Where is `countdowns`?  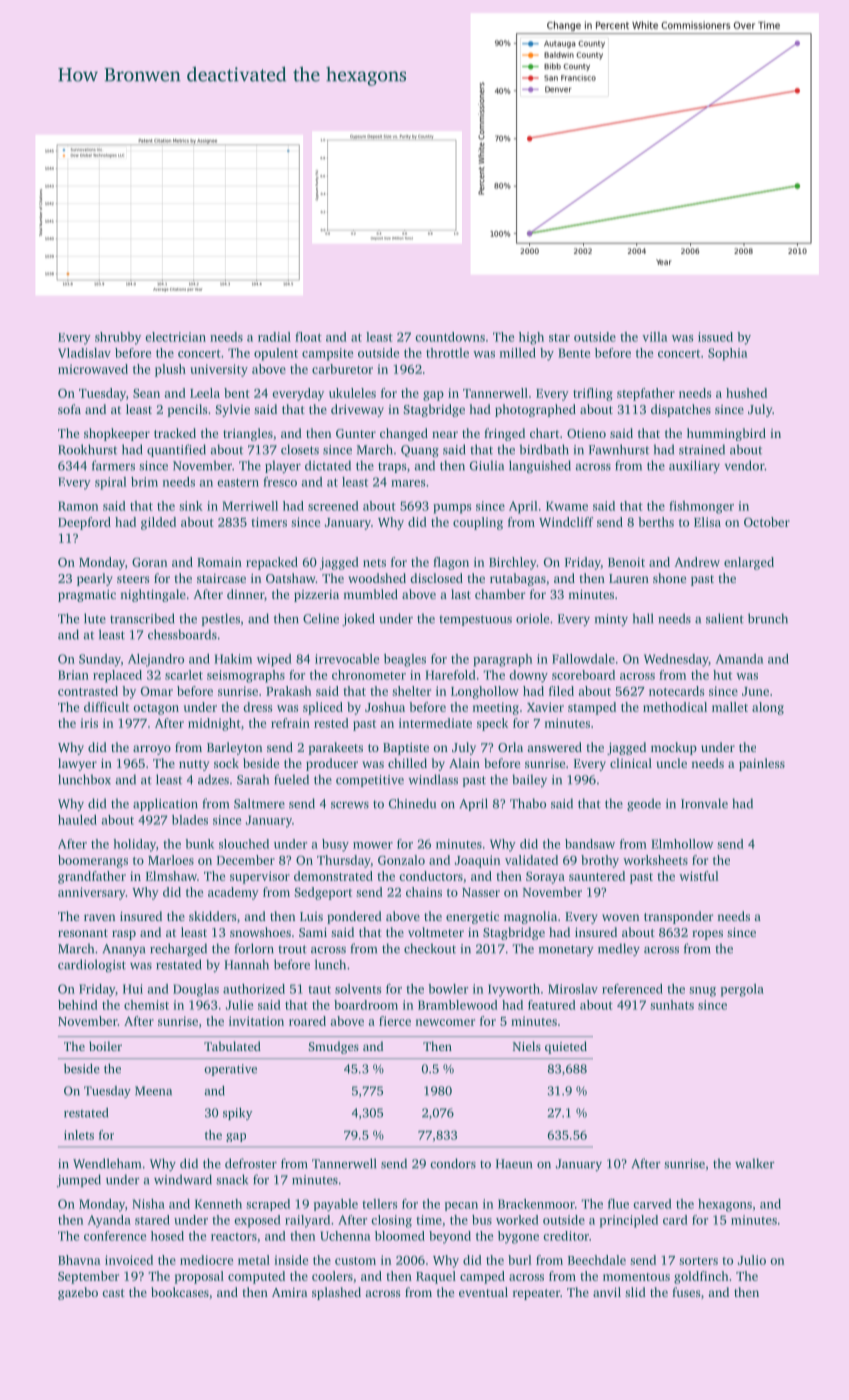 countdowns is located at coordinates (450, 337).
